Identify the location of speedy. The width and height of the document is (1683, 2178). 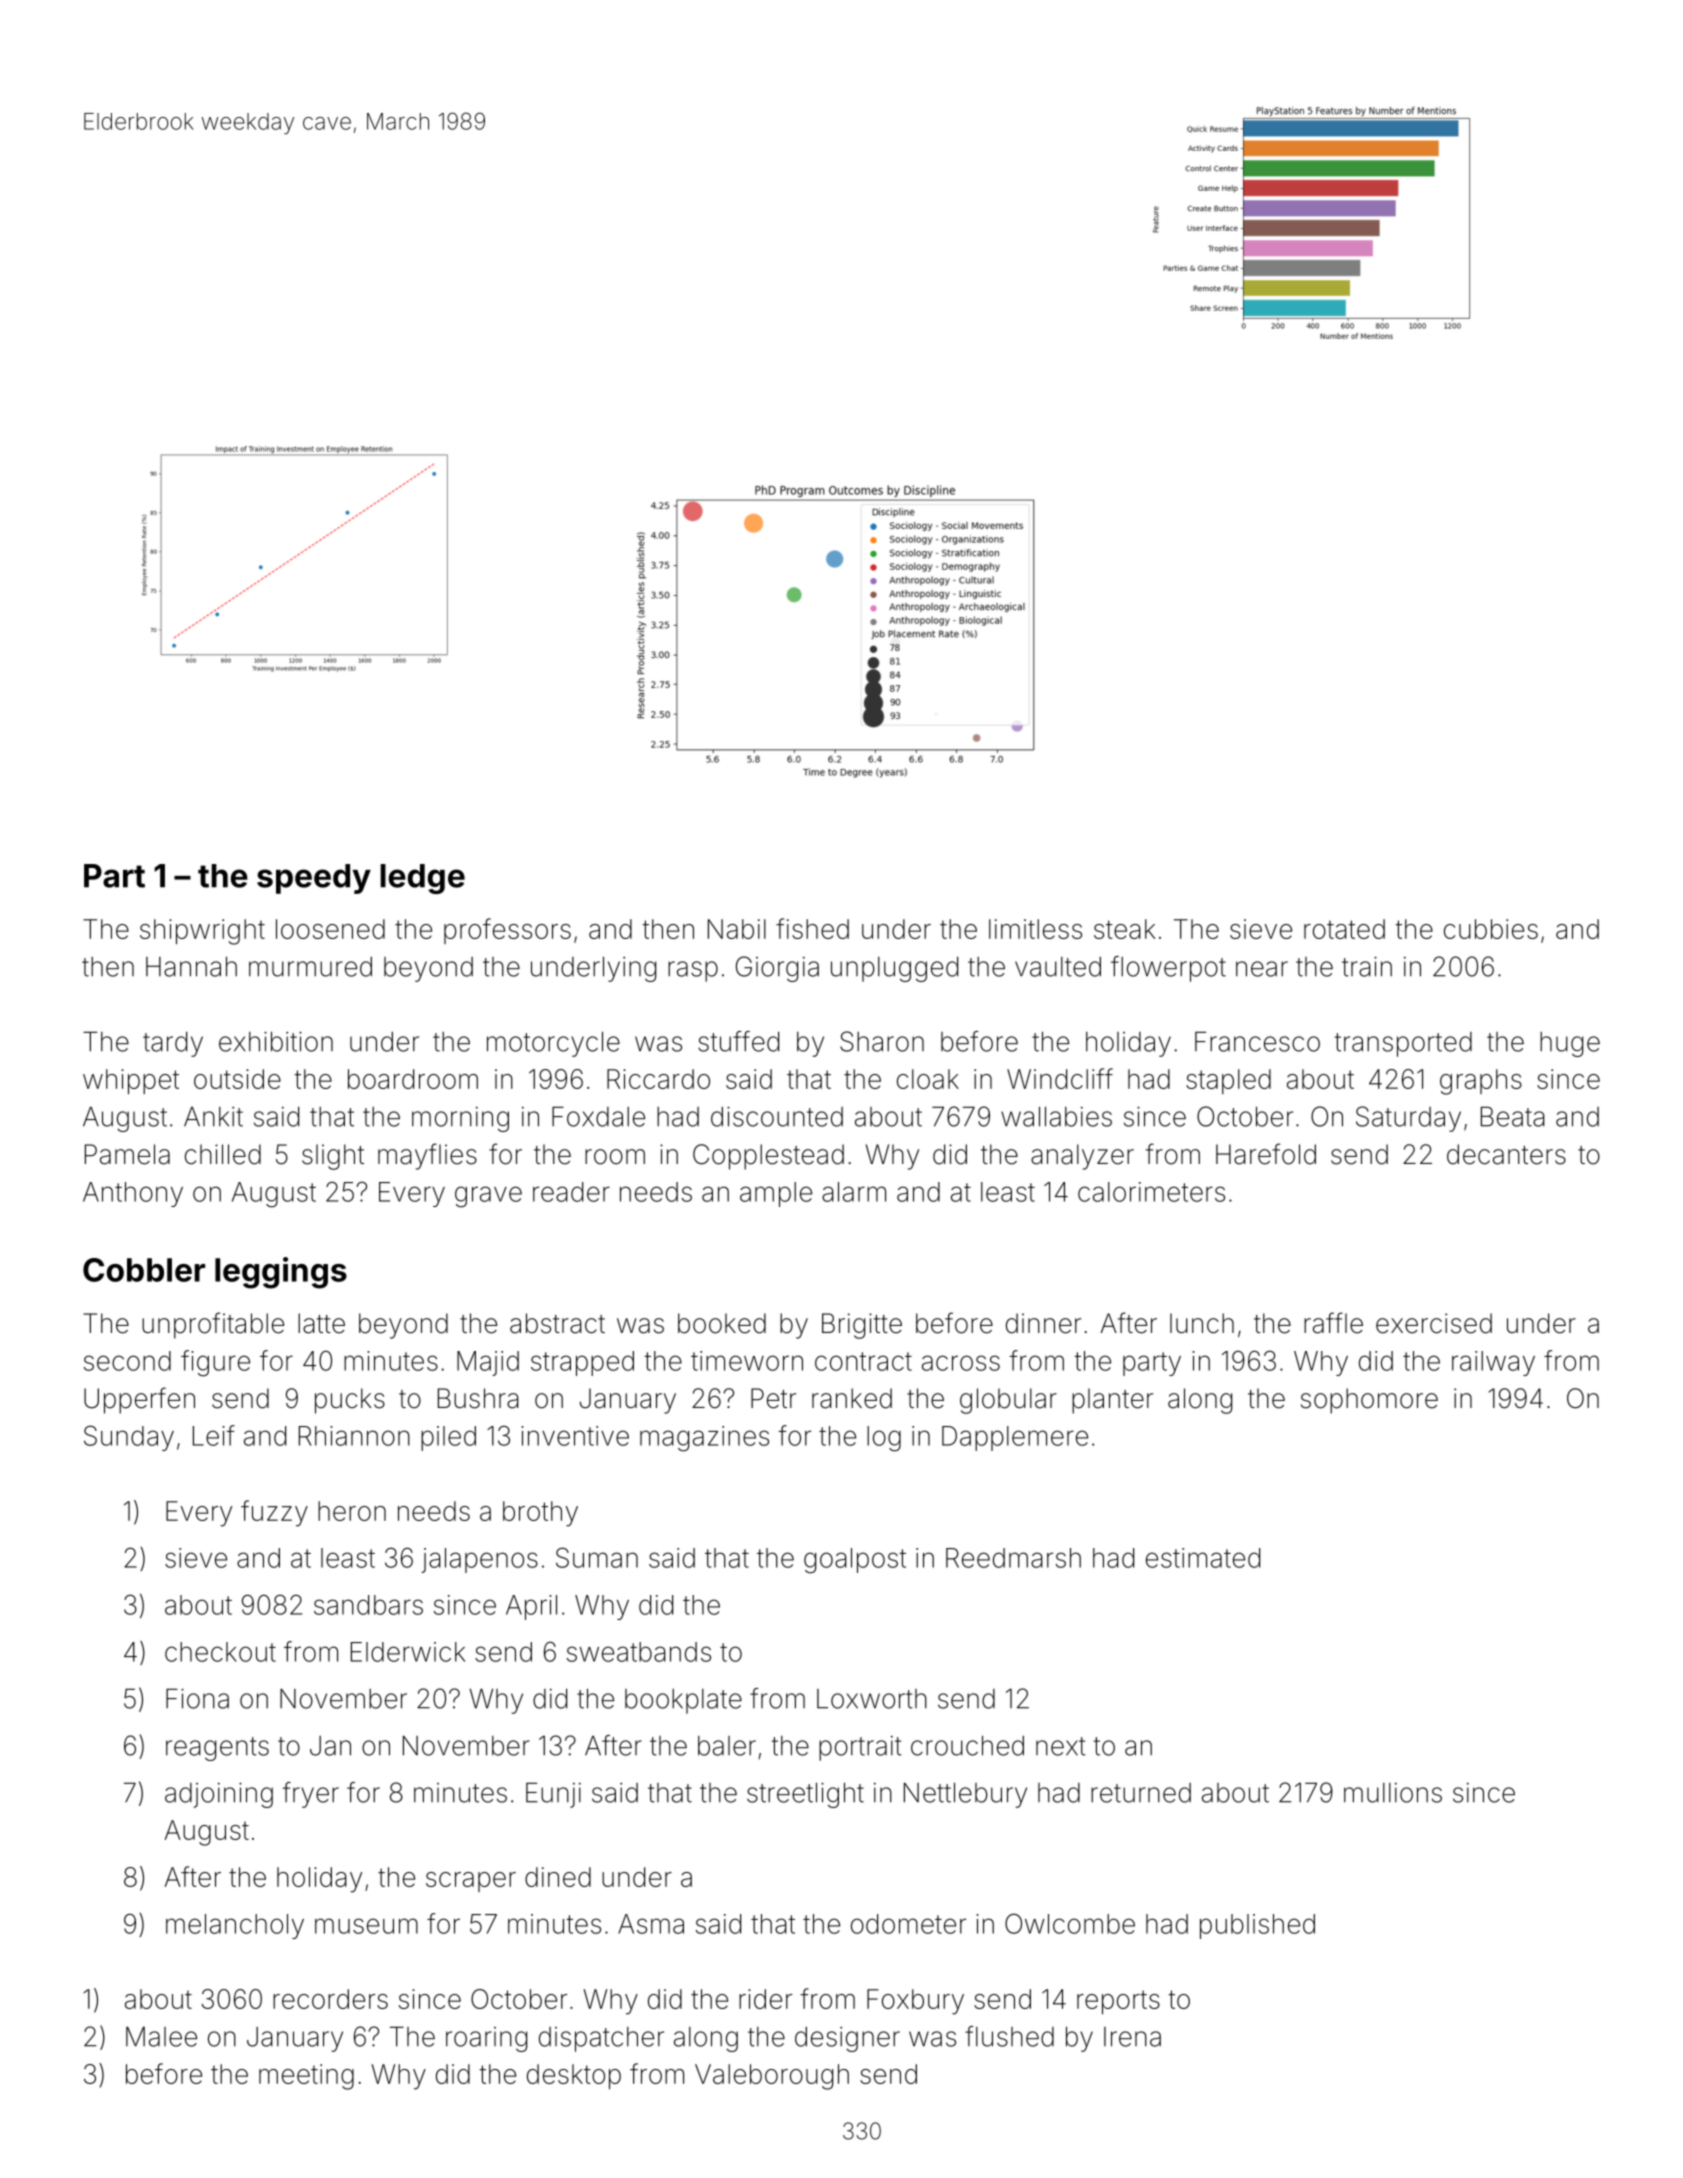
(314, 879).
